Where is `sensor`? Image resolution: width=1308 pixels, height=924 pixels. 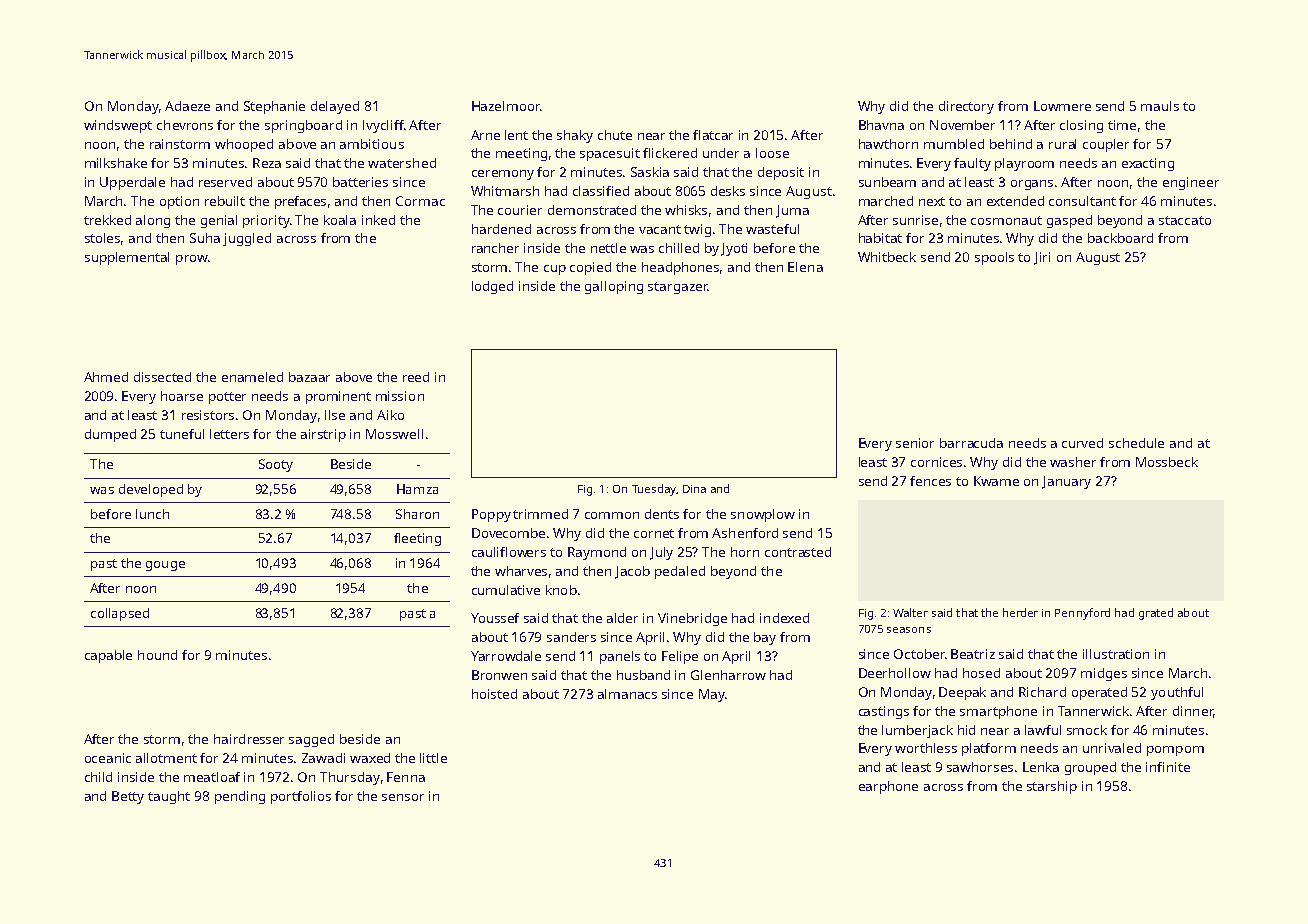 sensor is located at coordinates (403, 797).
